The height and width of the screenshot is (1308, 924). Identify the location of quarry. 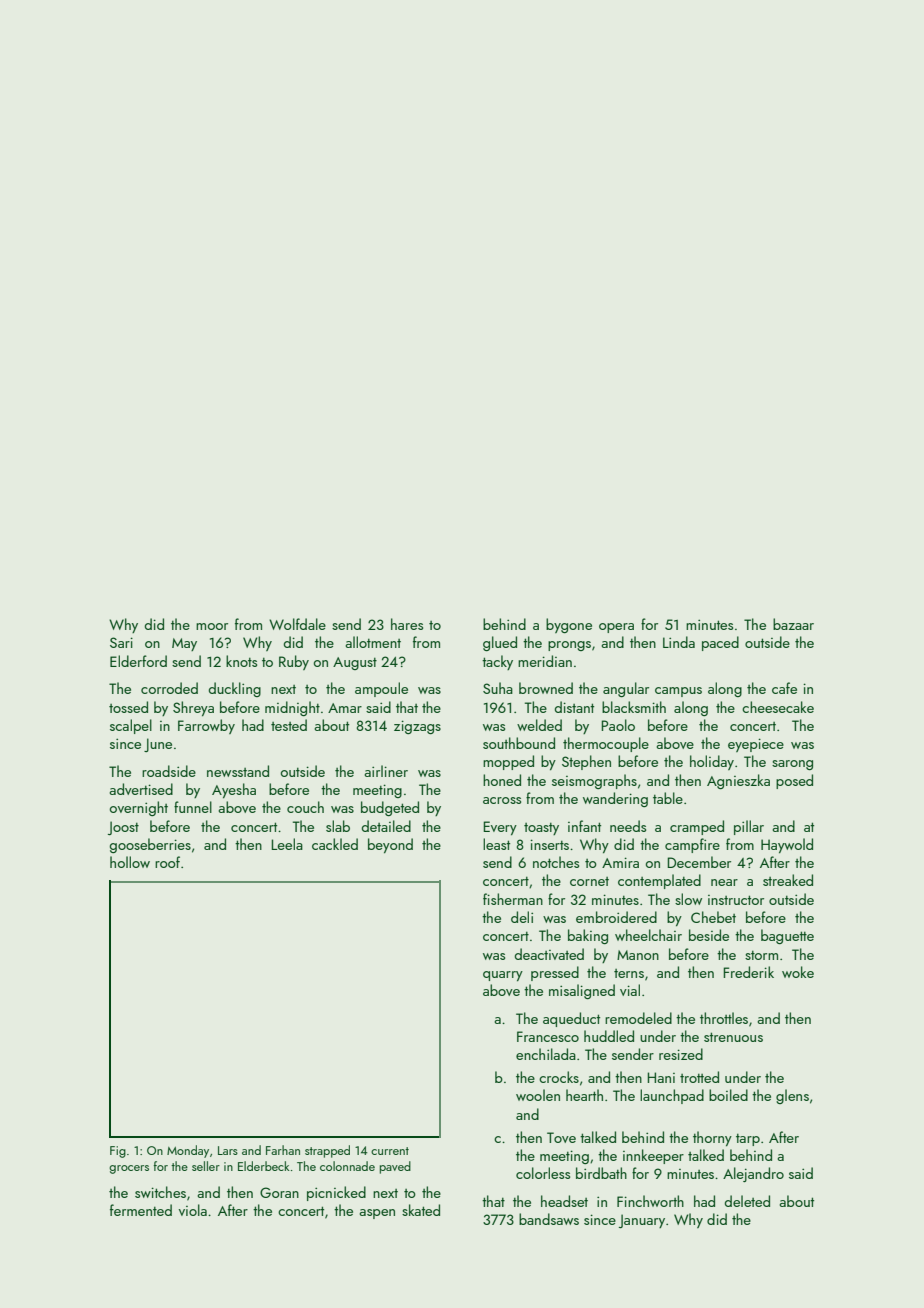
(503, 976).
